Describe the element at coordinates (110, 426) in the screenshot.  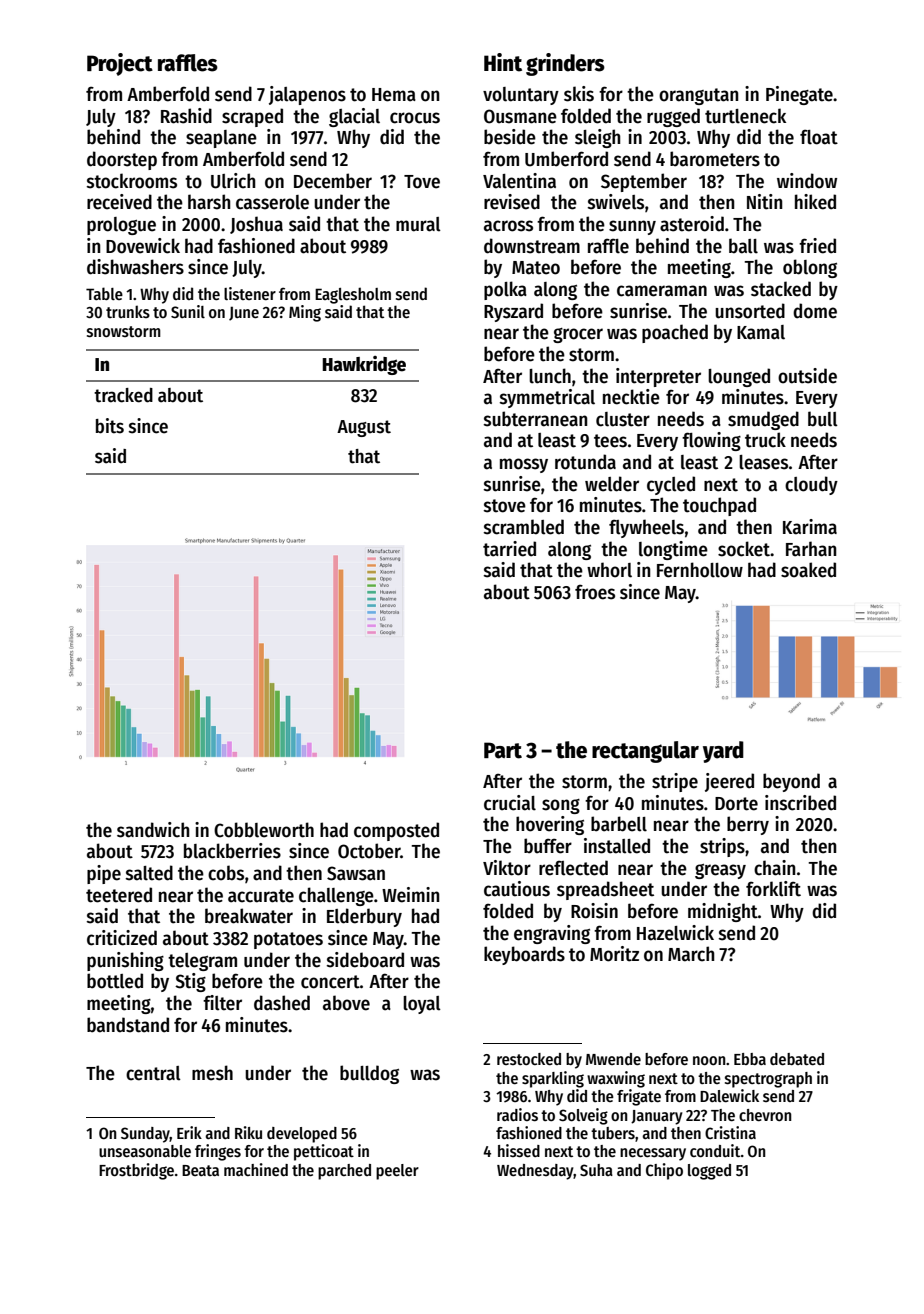
I see `bits` at that location.
